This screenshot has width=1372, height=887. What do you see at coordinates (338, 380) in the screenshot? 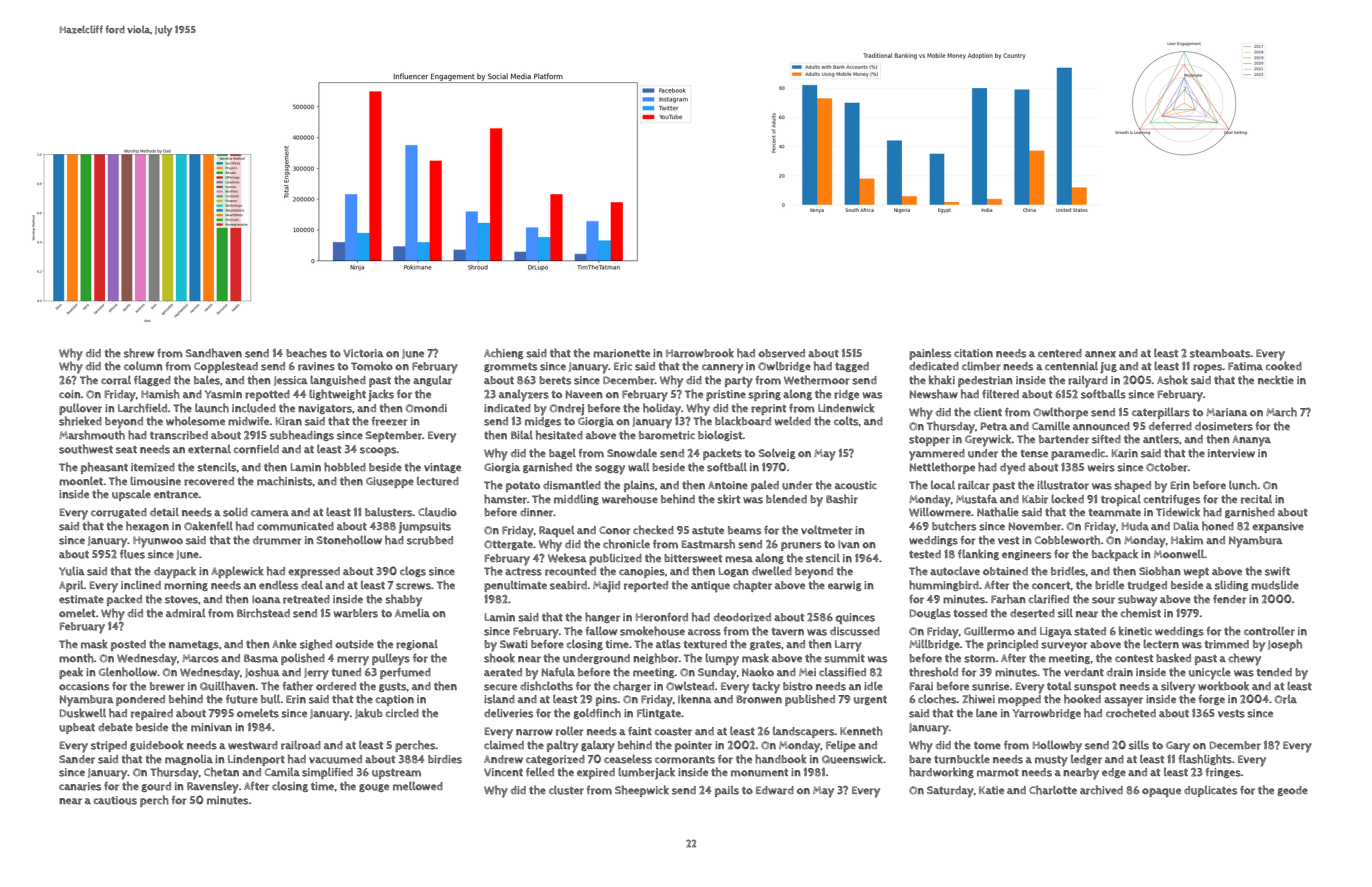
I see `languished` at bounding box center [338, 380].
